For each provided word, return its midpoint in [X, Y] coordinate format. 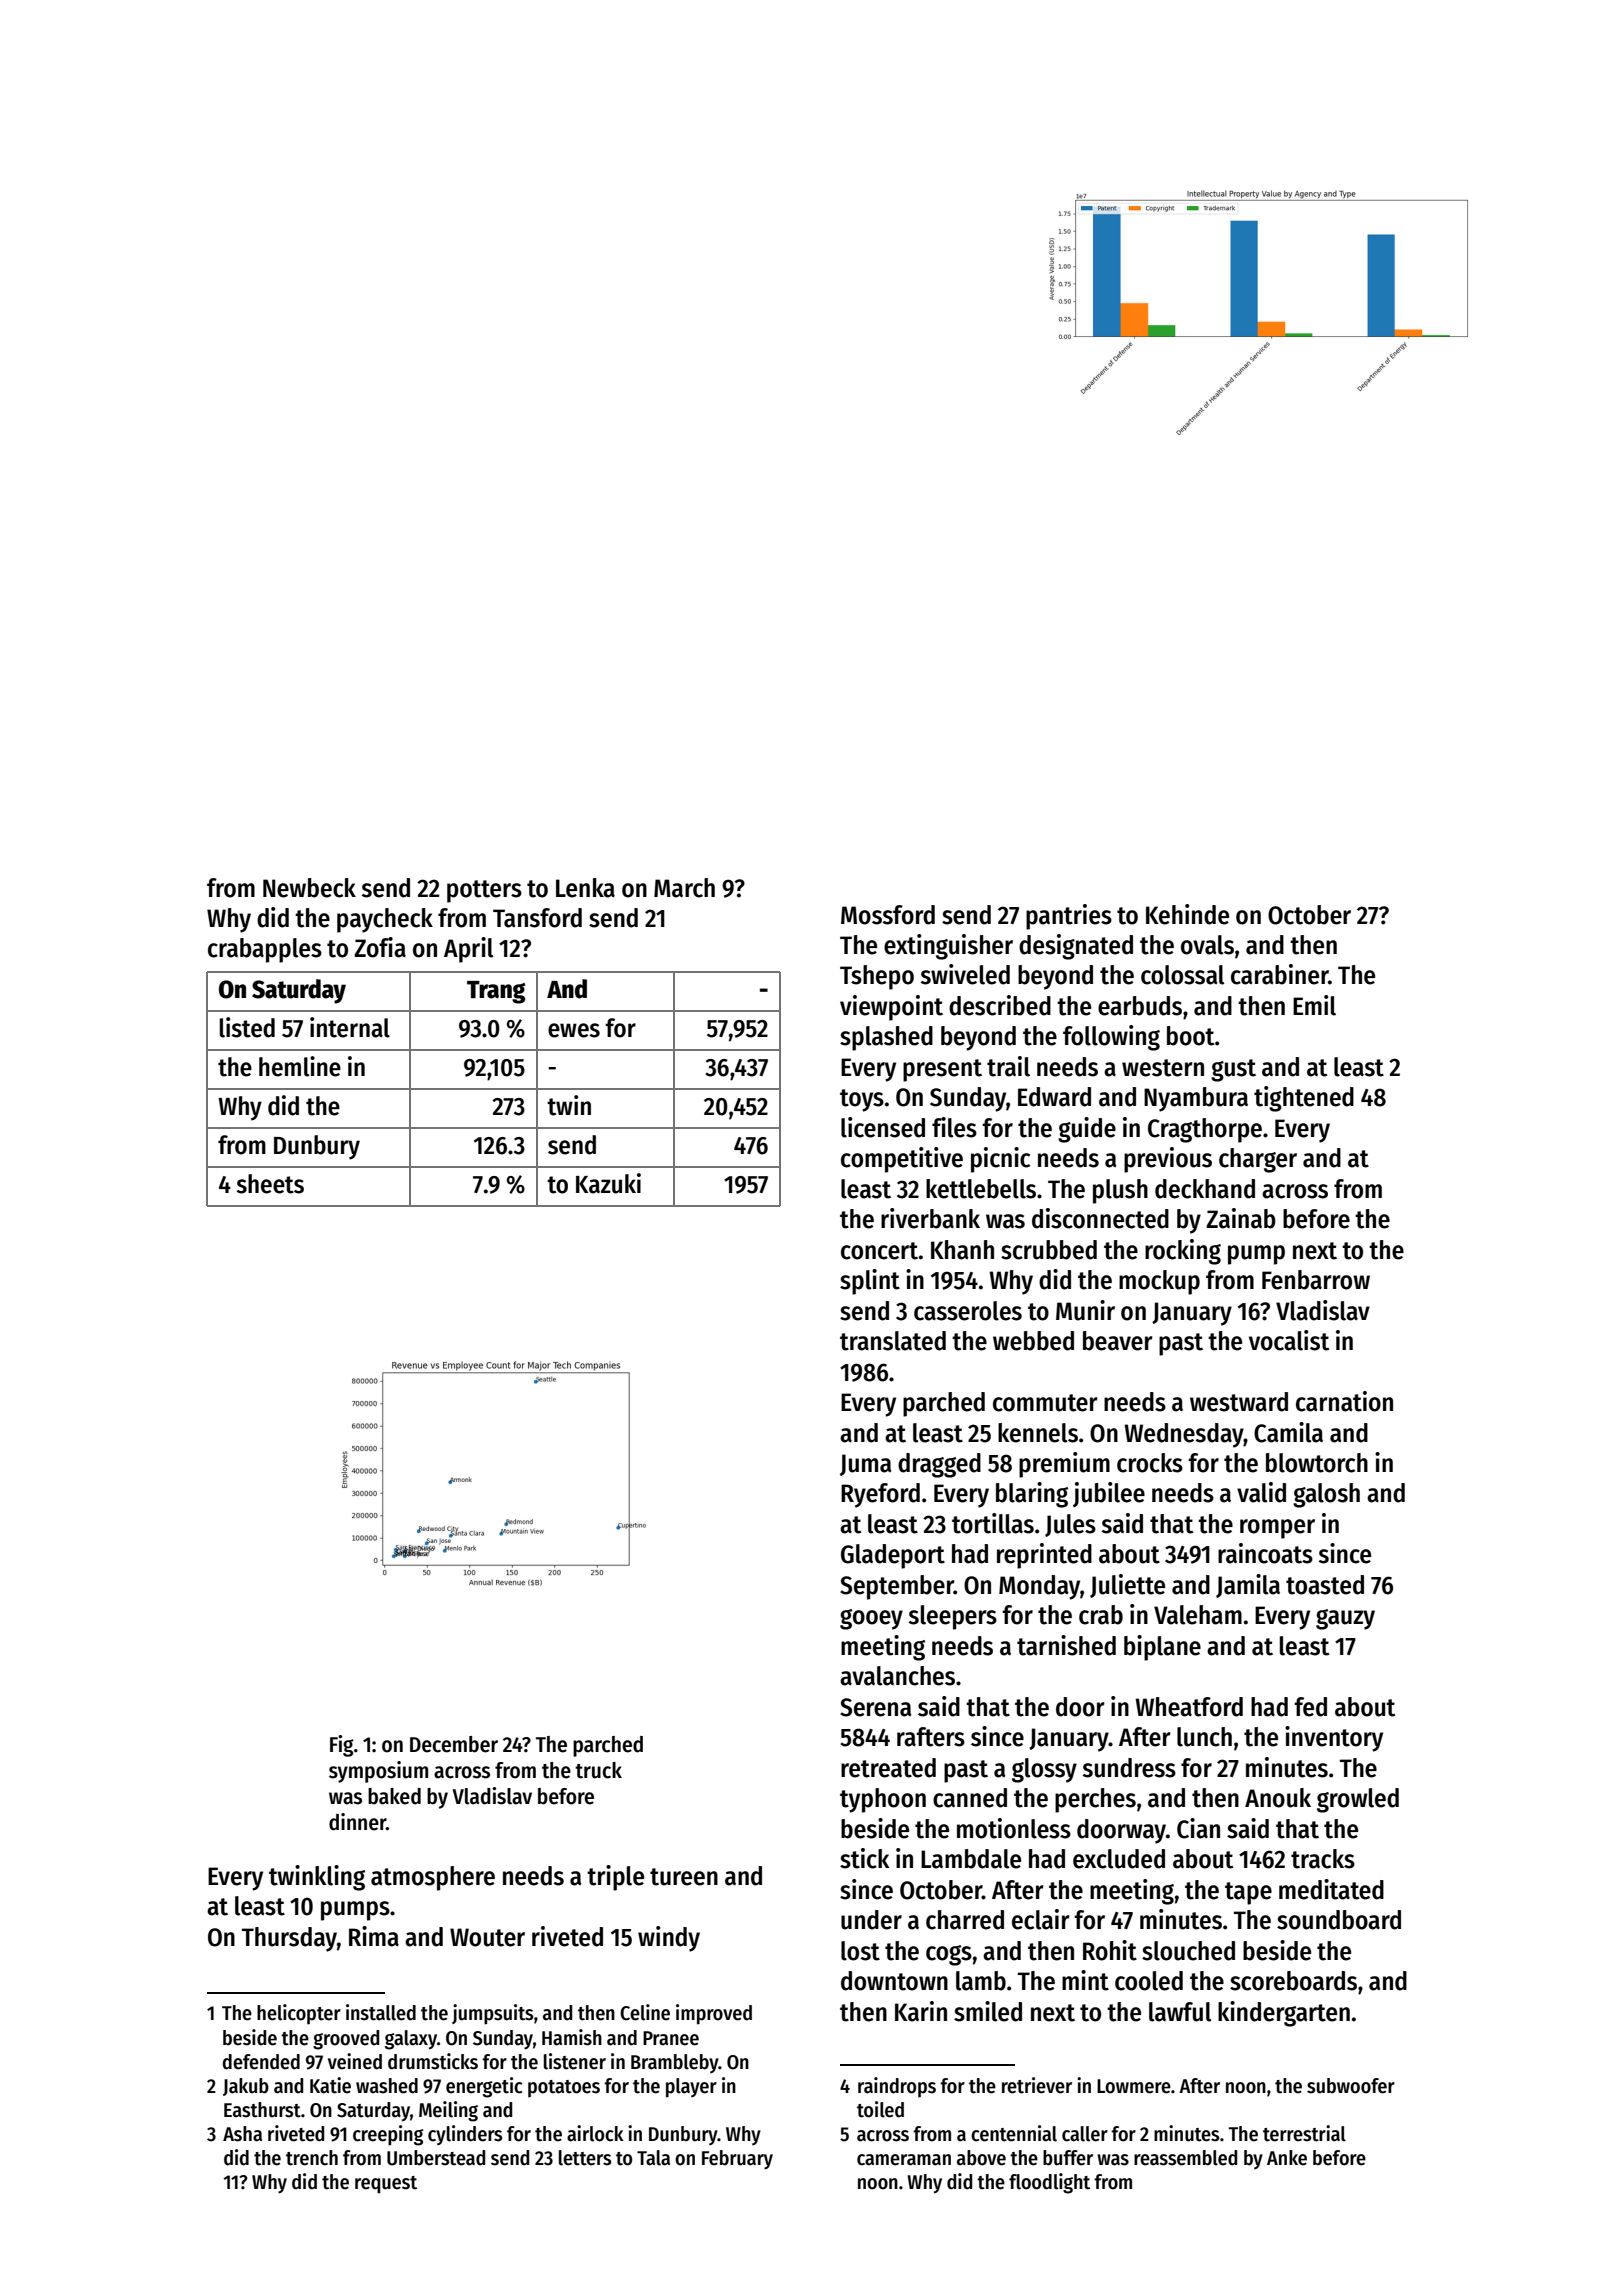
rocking [1183, 1252]
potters [484, 891]
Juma [866, 1465]
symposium [378, 1772]
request [386, 2185]
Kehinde [1187, 914]
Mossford [888, 915]
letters [585, 2158]
